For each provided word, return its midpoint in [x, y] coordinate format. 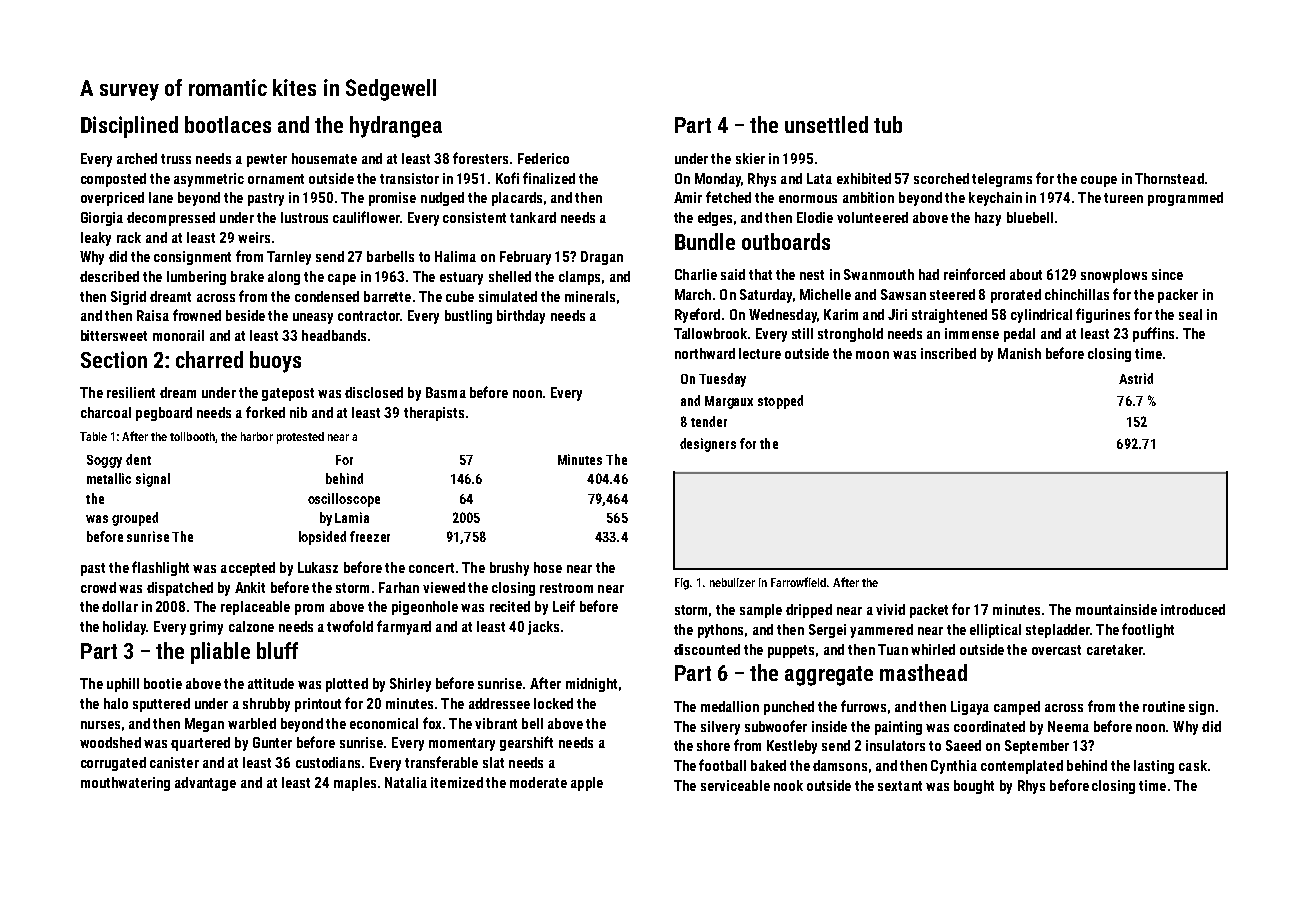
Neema [1068, 726]
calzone [251, 626]
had [929, 274]
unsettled [826, 124]
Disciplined [129, 127]
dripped [809, 611]
